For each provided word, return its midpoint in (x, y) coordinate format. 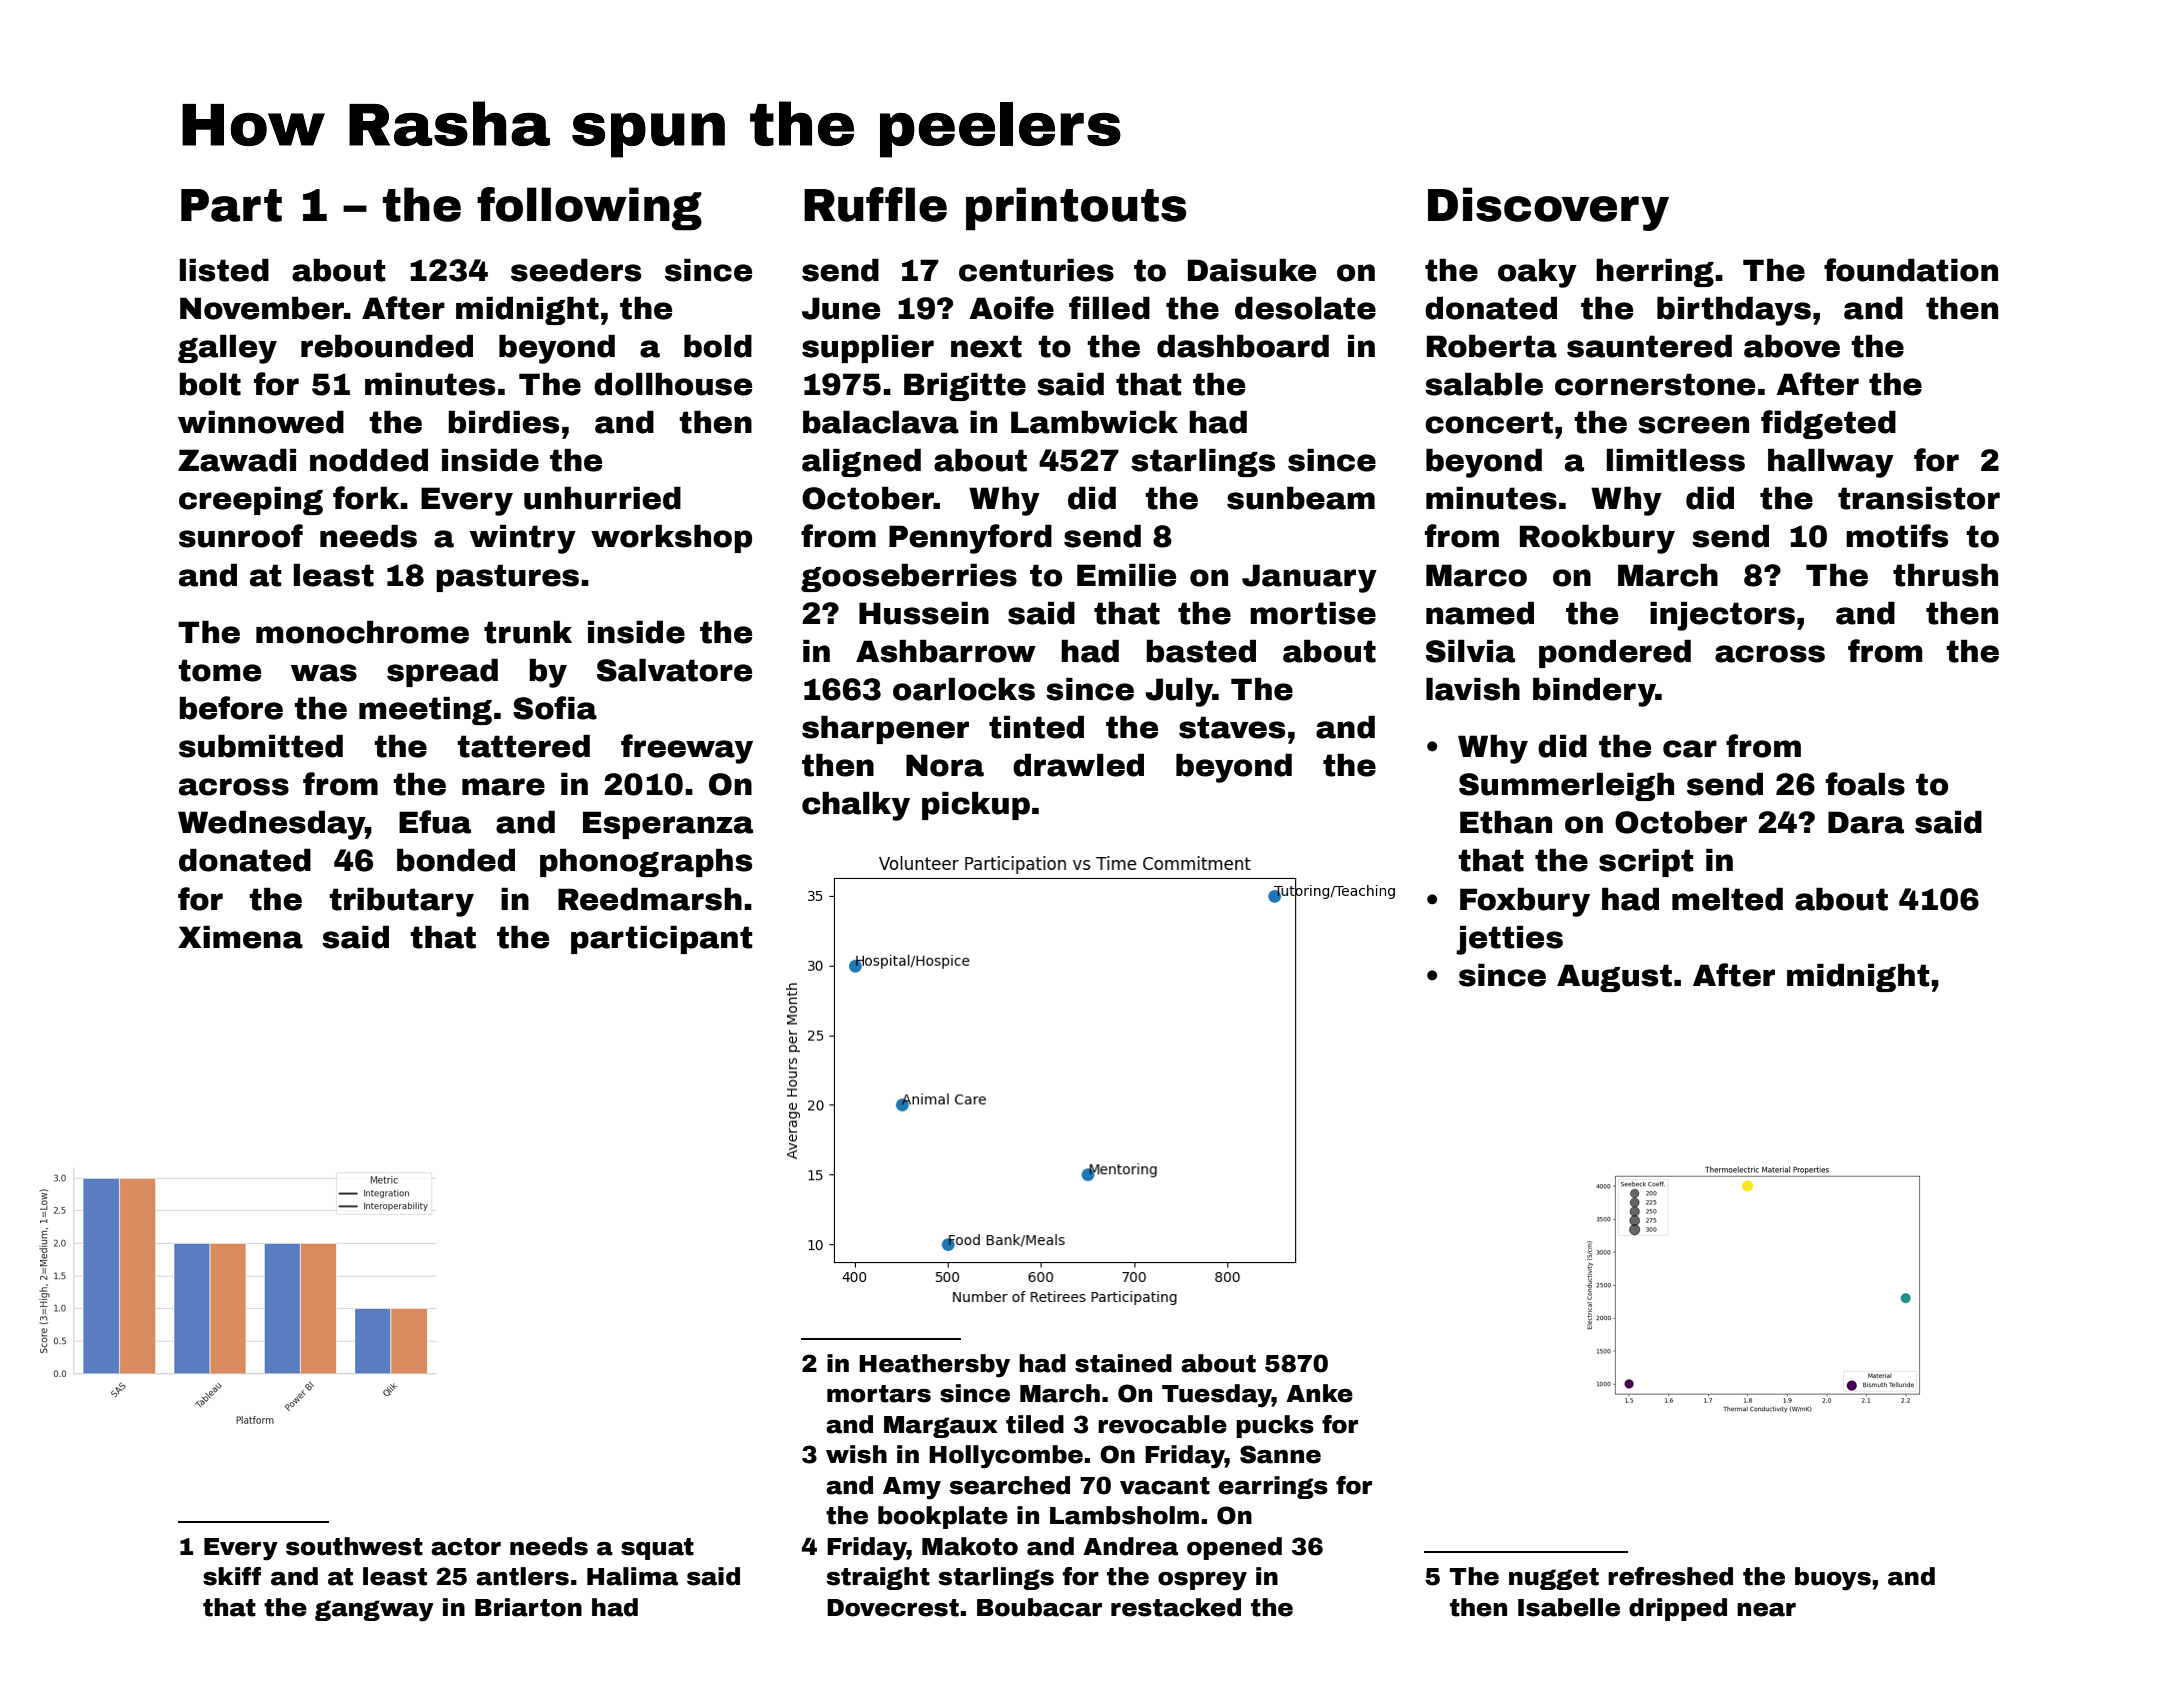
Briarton (528, 1607)
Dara (1866, 822)
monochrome (362, 632)
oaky (1537, 273)
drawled (1078, 765)
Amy (912, 1488)
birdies (503, 422)
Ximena (240, 937)
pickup (976, 805)
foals (1865, 784)
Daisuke (1252, 270)
